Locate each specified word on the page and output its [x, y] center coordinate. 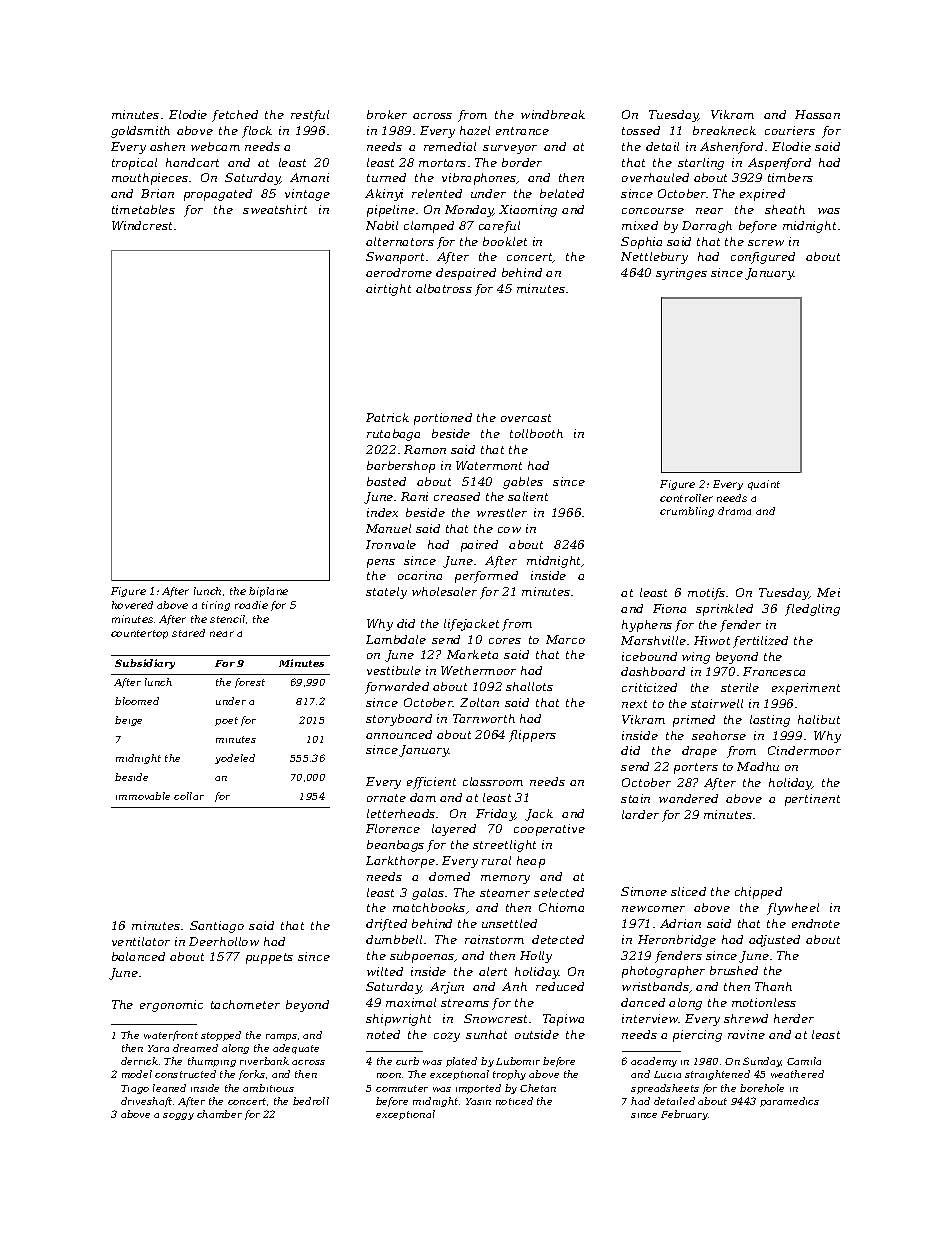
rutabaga [393, 435]
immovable [143, 796]
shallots [529, 686]
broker [387, 114]
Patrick [387, 417]
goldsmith [140, 132]
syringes [681, 274]
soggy [178, 1116]
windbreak [553, 114]
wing [696, 658]
